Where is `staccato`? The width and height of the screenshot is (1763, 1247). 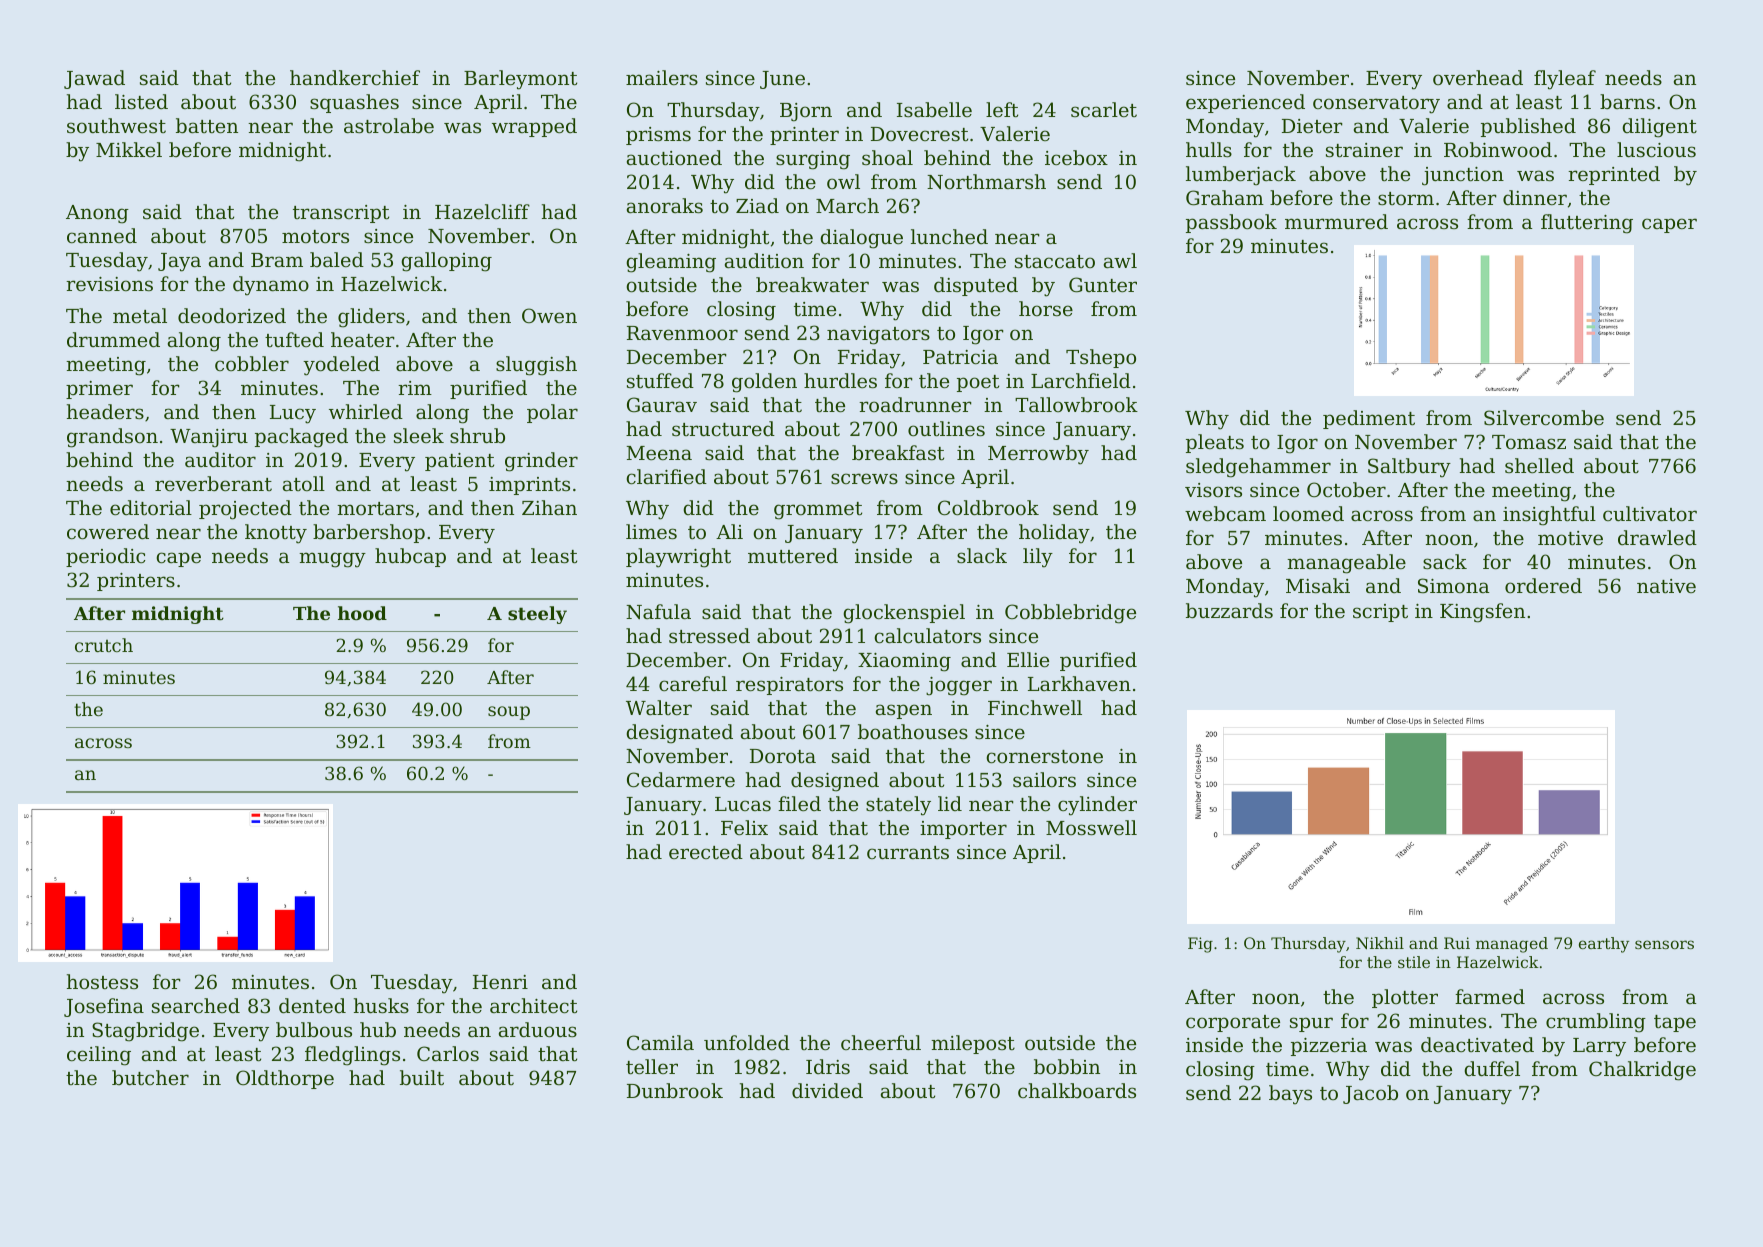 staccato is located at coordinates (1055, 261).
